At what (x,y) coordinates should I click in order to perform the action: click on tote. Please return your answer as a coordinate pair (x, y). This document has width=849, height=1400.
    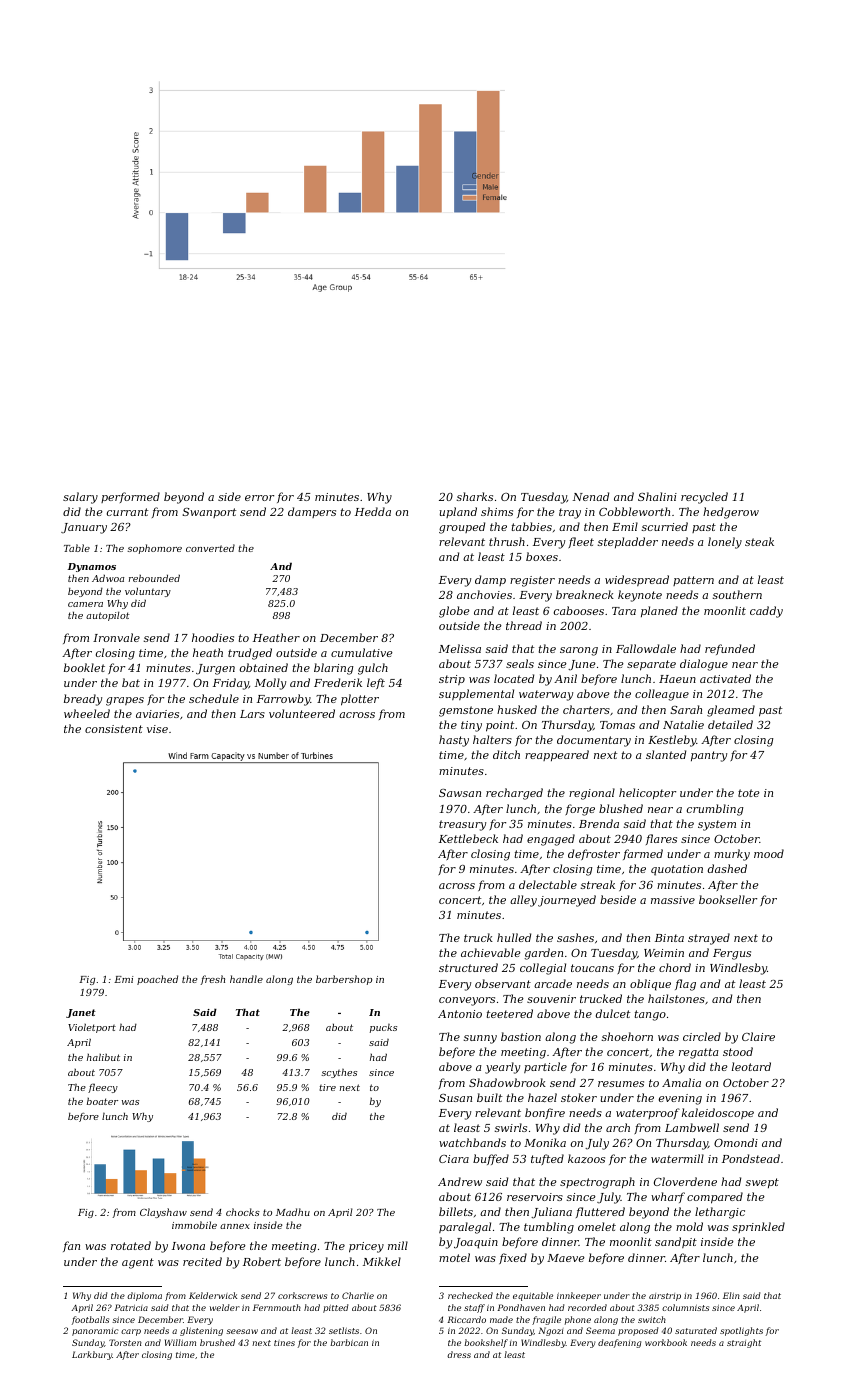
    Looking at the image, I should click on (749, 793).
